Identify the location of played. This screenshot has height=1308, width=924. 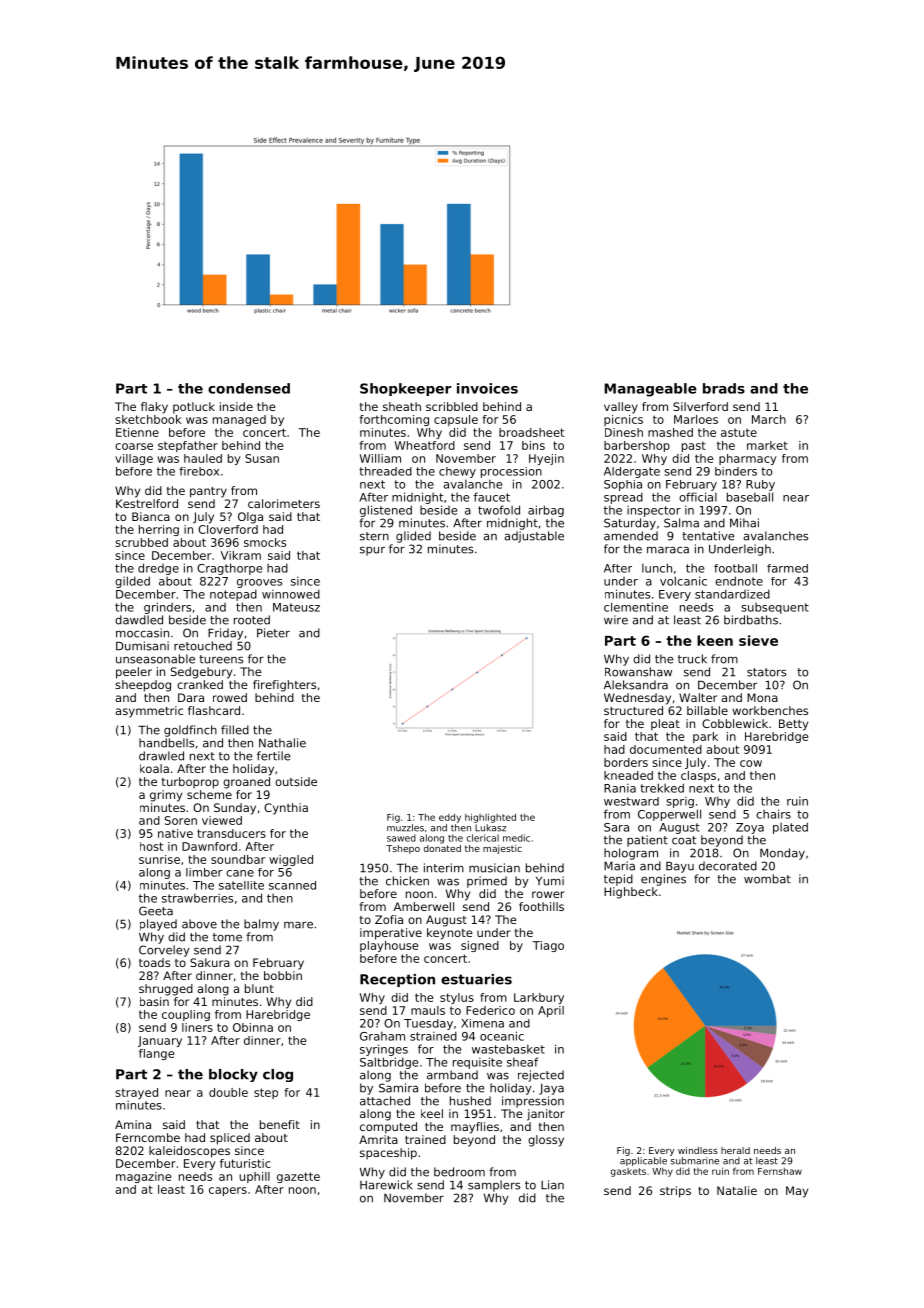
(158, 925).
